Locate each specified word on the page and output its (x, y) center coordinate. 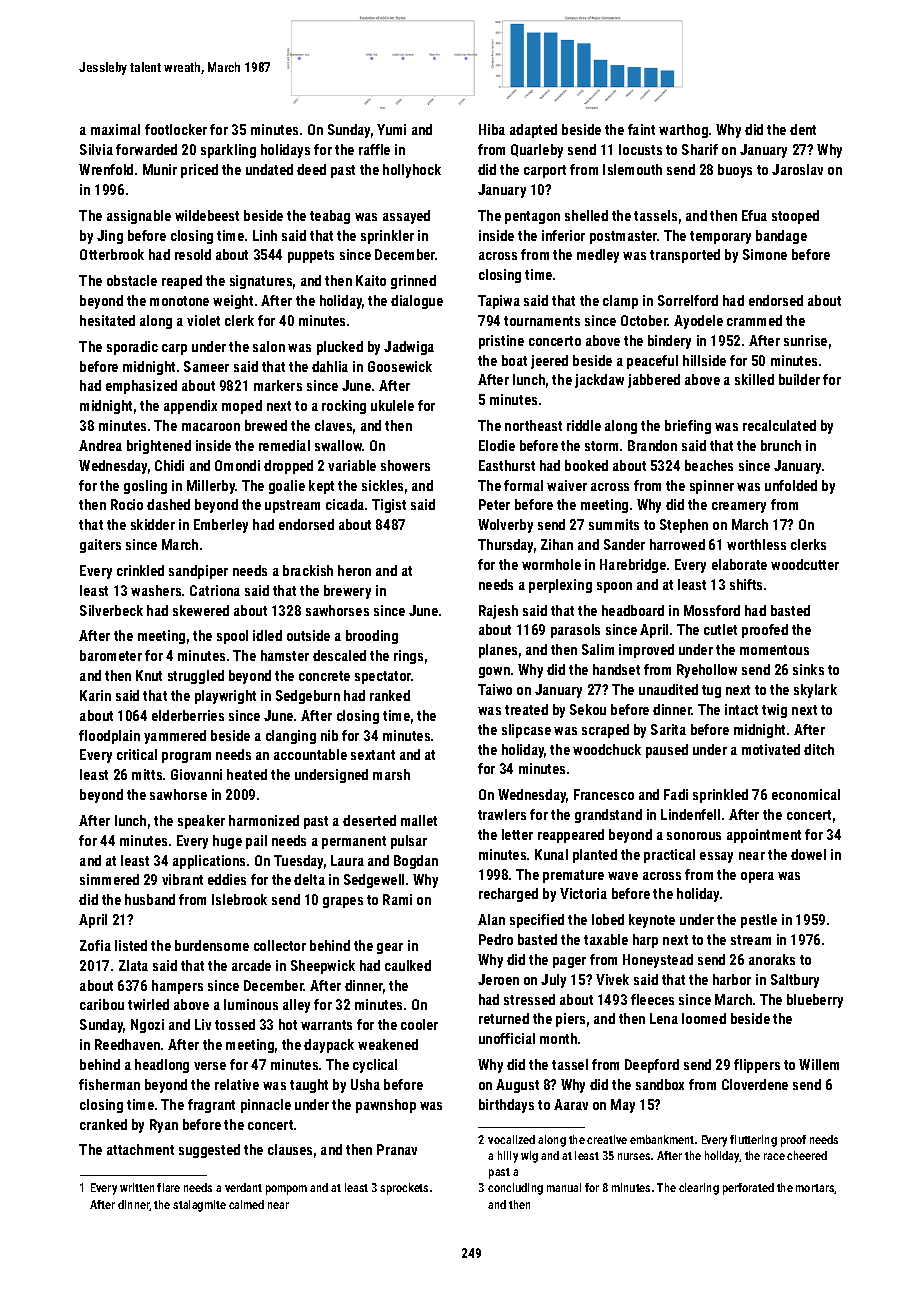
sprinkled (720, 796)
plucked (340, 348)
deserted (369, 820)
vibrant (182, 879)
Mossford (712, 610)
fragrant (211, 1106)
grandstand (608, 816)
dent (803, 129)
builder (799, 379)
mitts (147, 774)
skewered (201, 610)
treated (526, 709)
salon (269, 346)
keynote (652, 921)
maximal (115, 129)
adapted (533, 131)
